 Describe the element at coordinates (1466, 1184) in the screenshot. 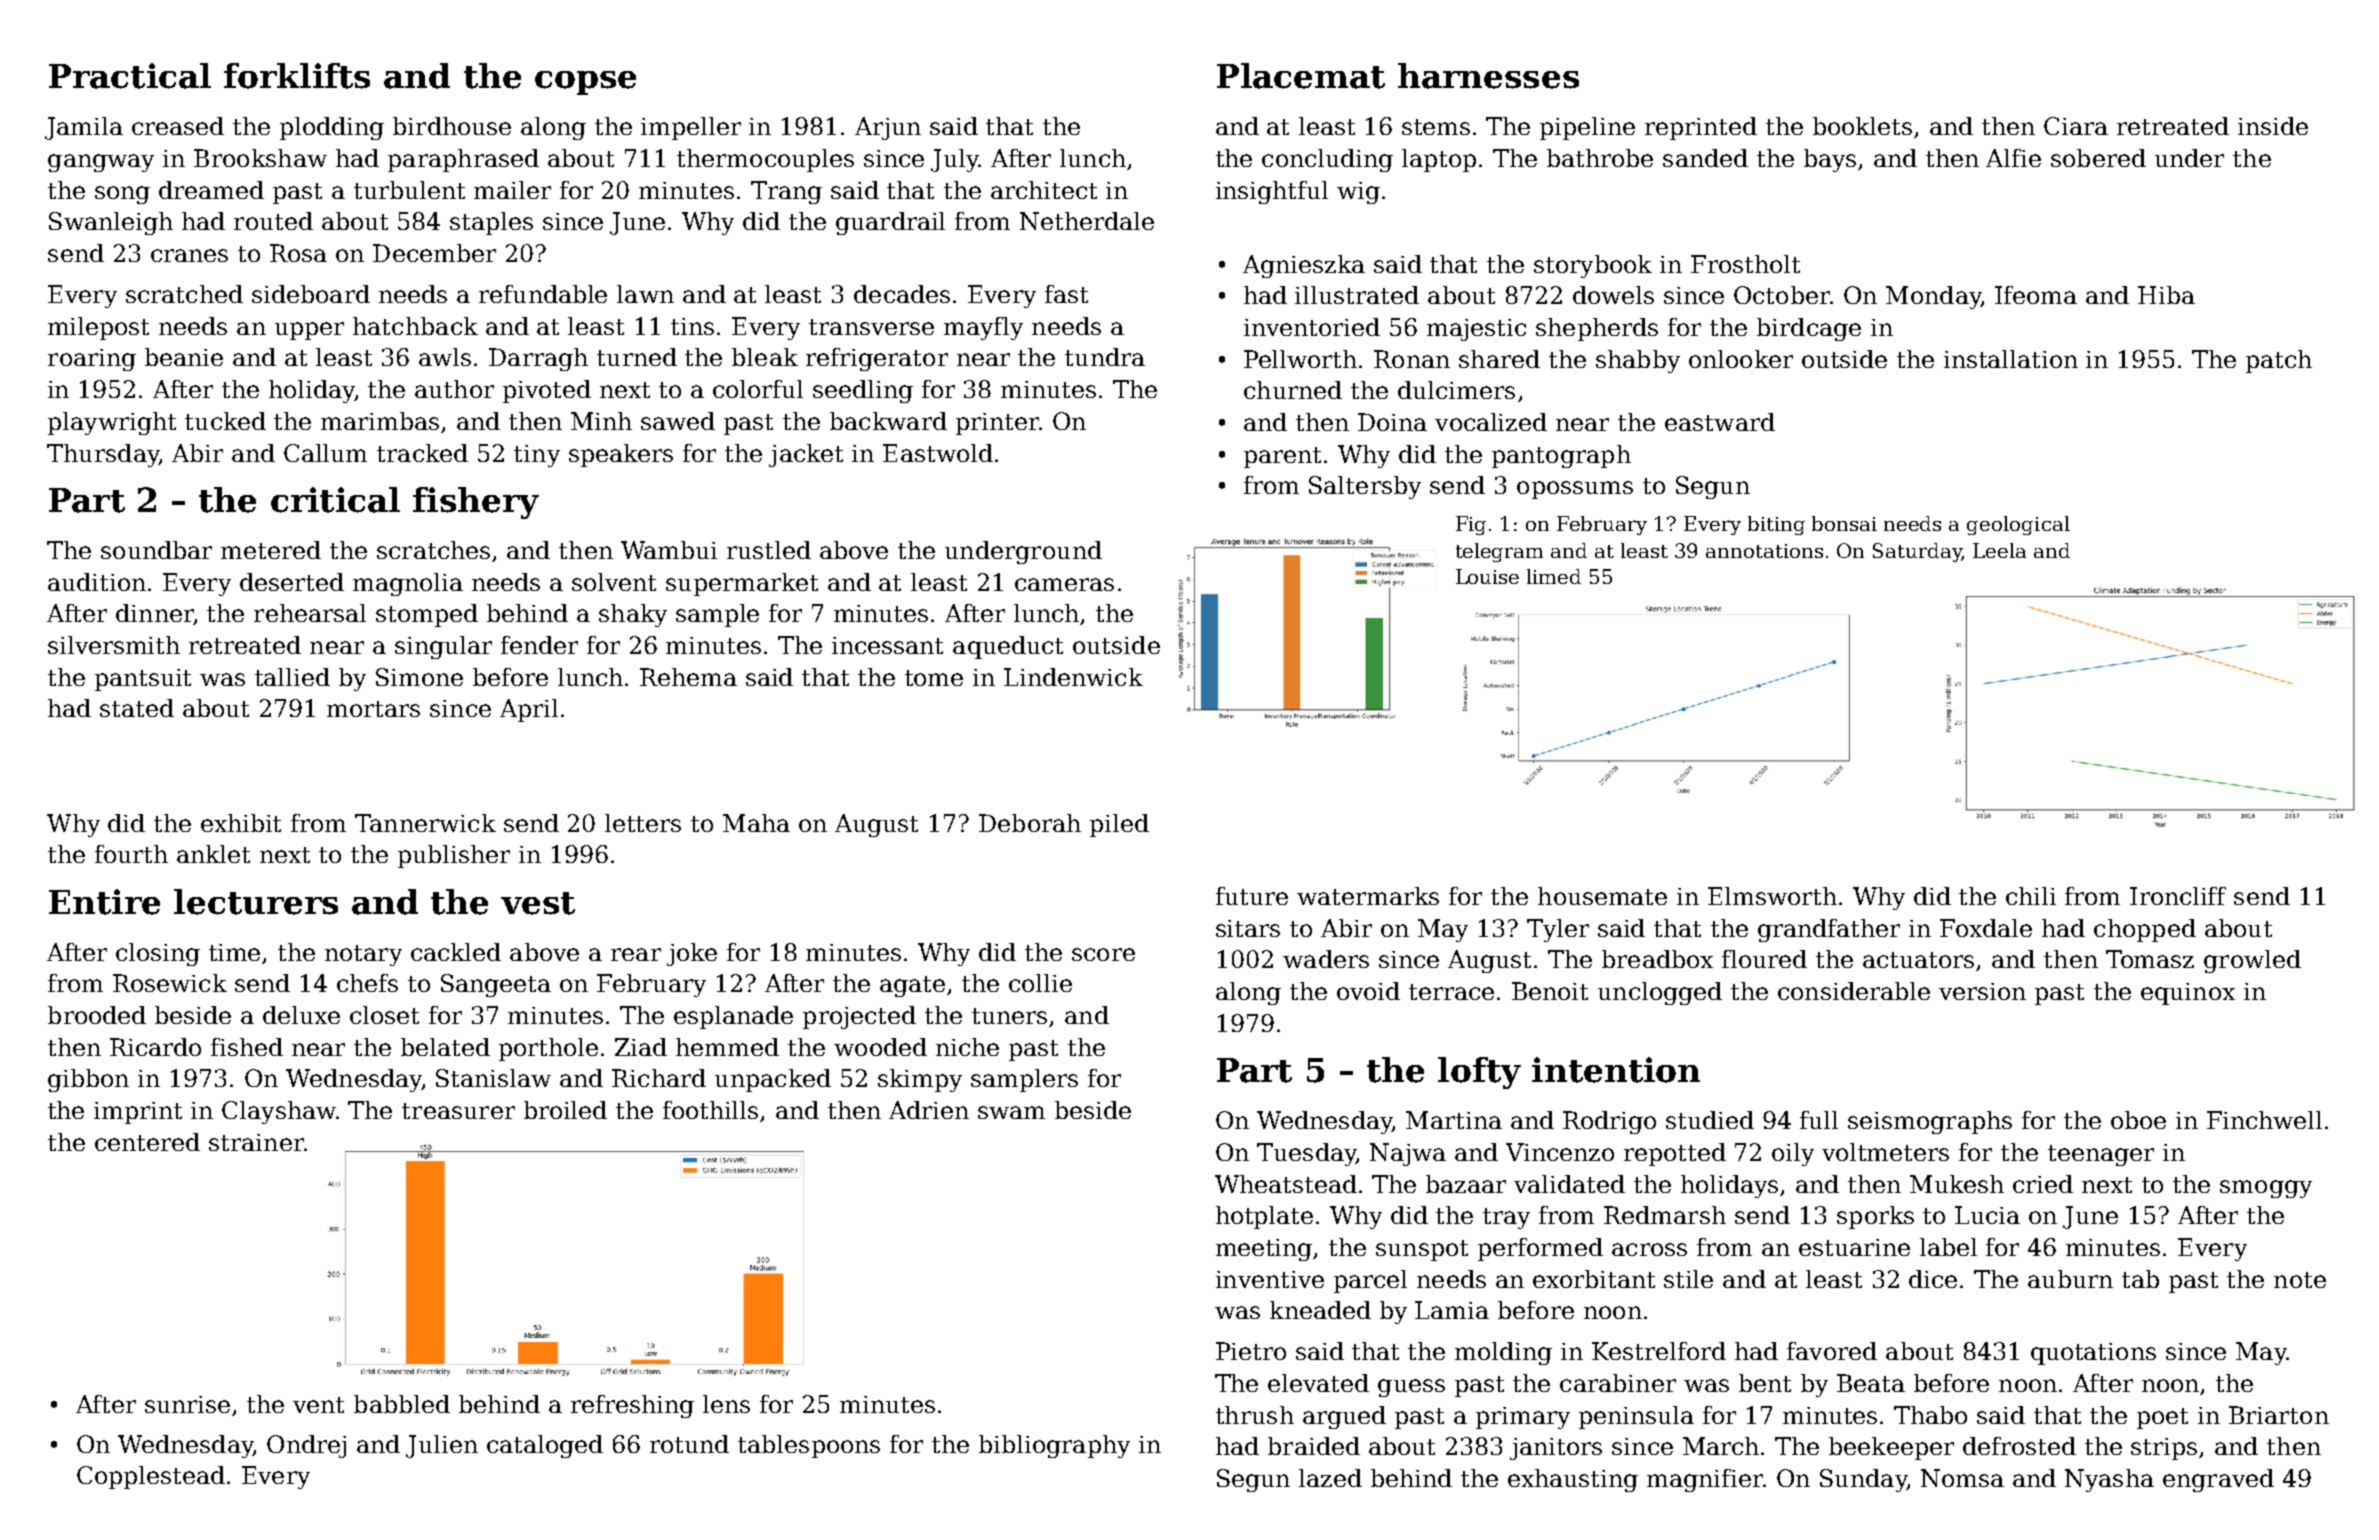

I see `bazaar` at that location.
